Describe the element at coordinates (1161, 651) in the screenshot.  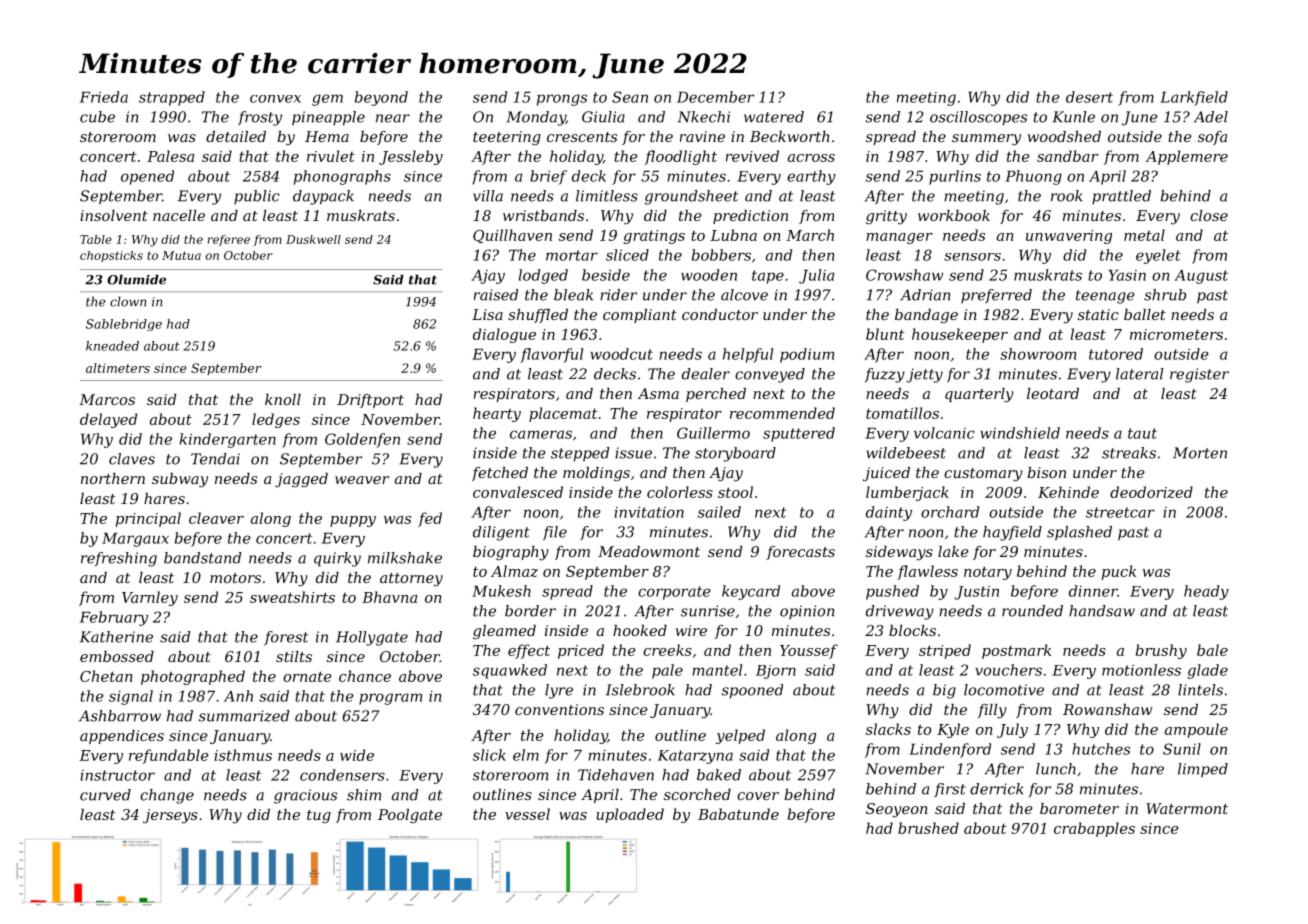
I see `brushy` at that location.
